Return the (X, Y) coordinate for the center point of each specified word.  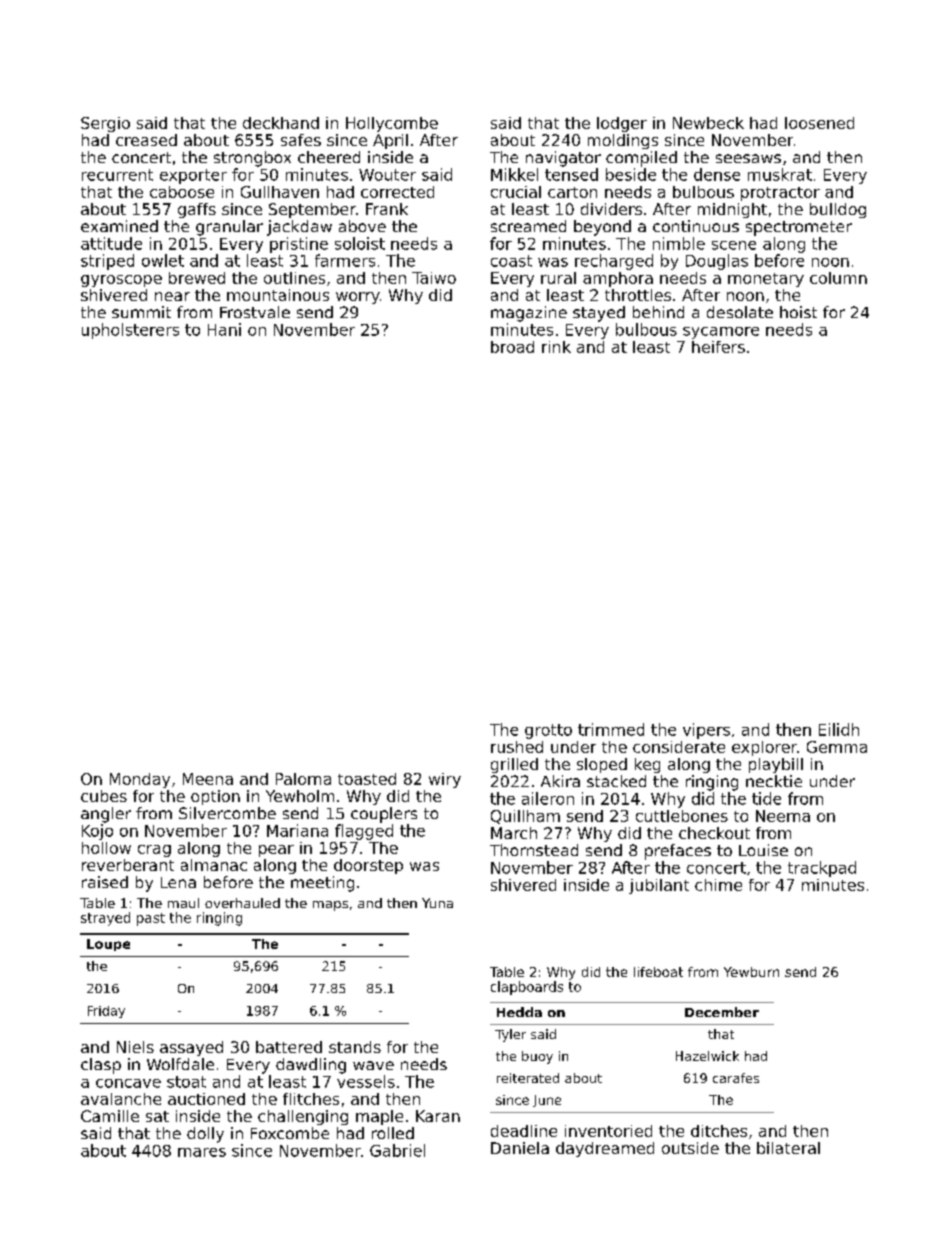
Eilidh (839, 729)
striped (107, 262)
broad (512, 347)
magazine (529, 314)
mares (202, 1152)
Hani (224, 329)
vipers (706, 731)
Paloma (303, 779)
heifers (718, 347)
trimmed (611, 729)
